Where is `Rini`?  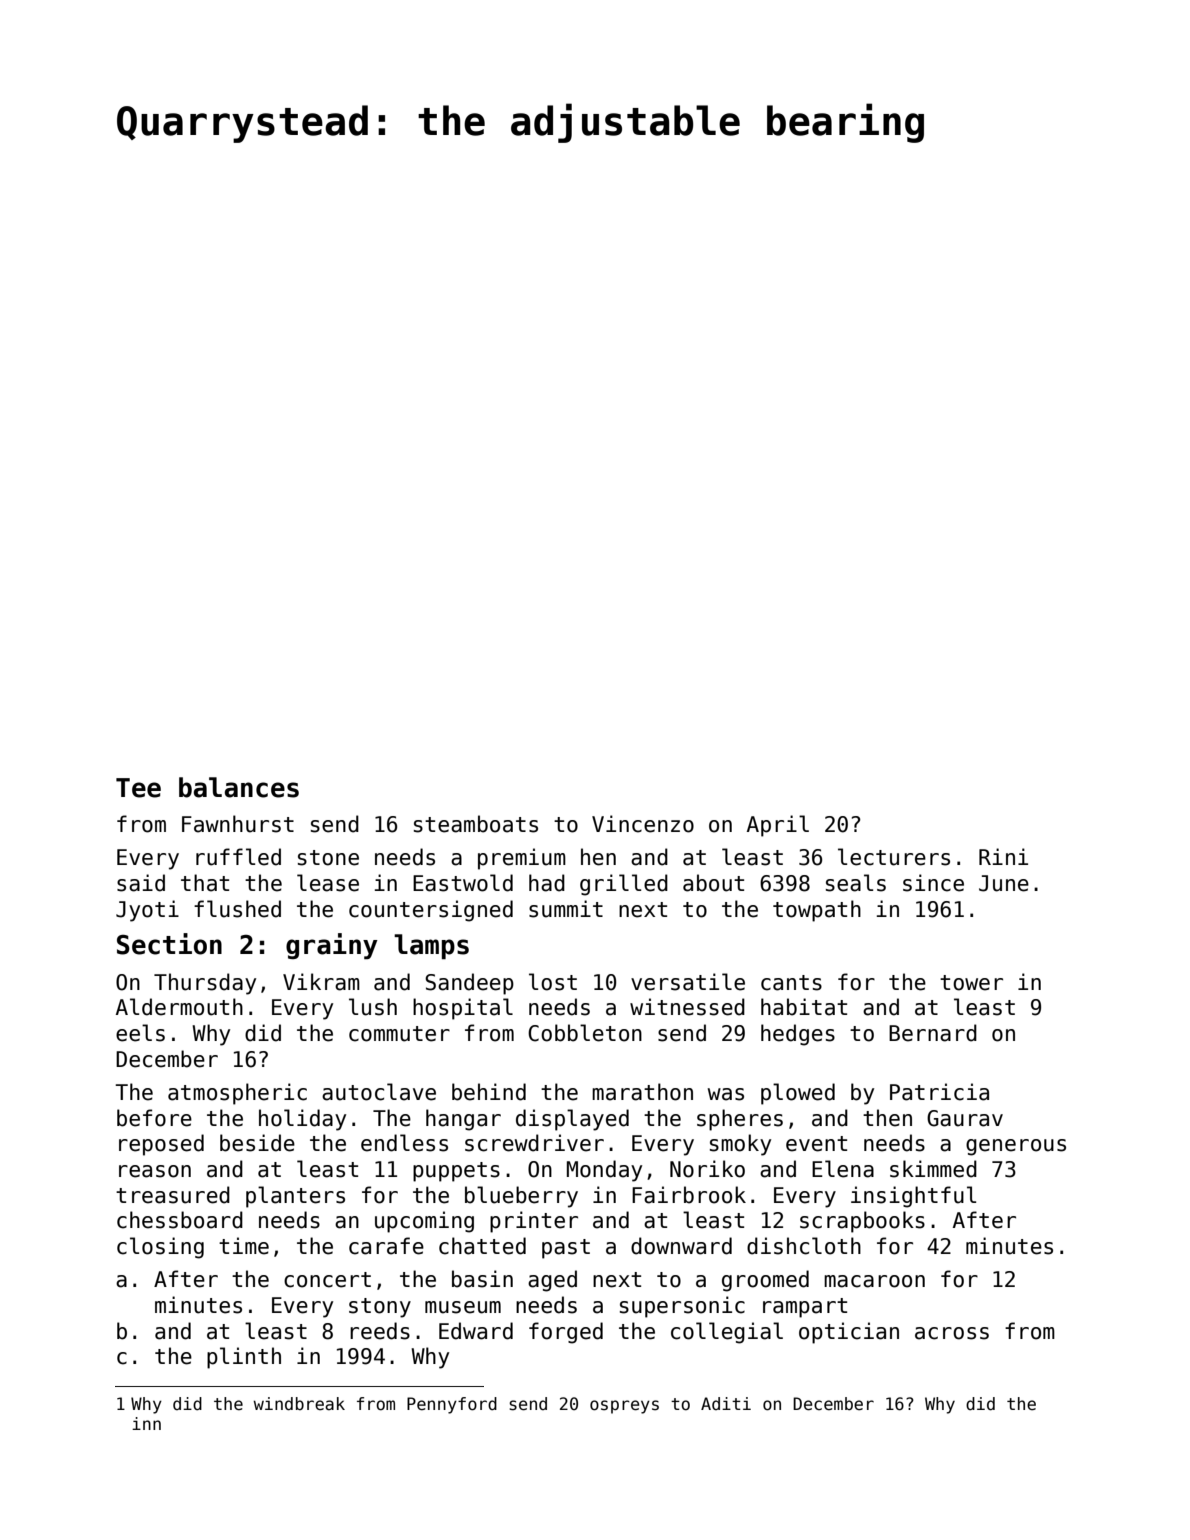 Rini is located at coordinates (1003, 856).
